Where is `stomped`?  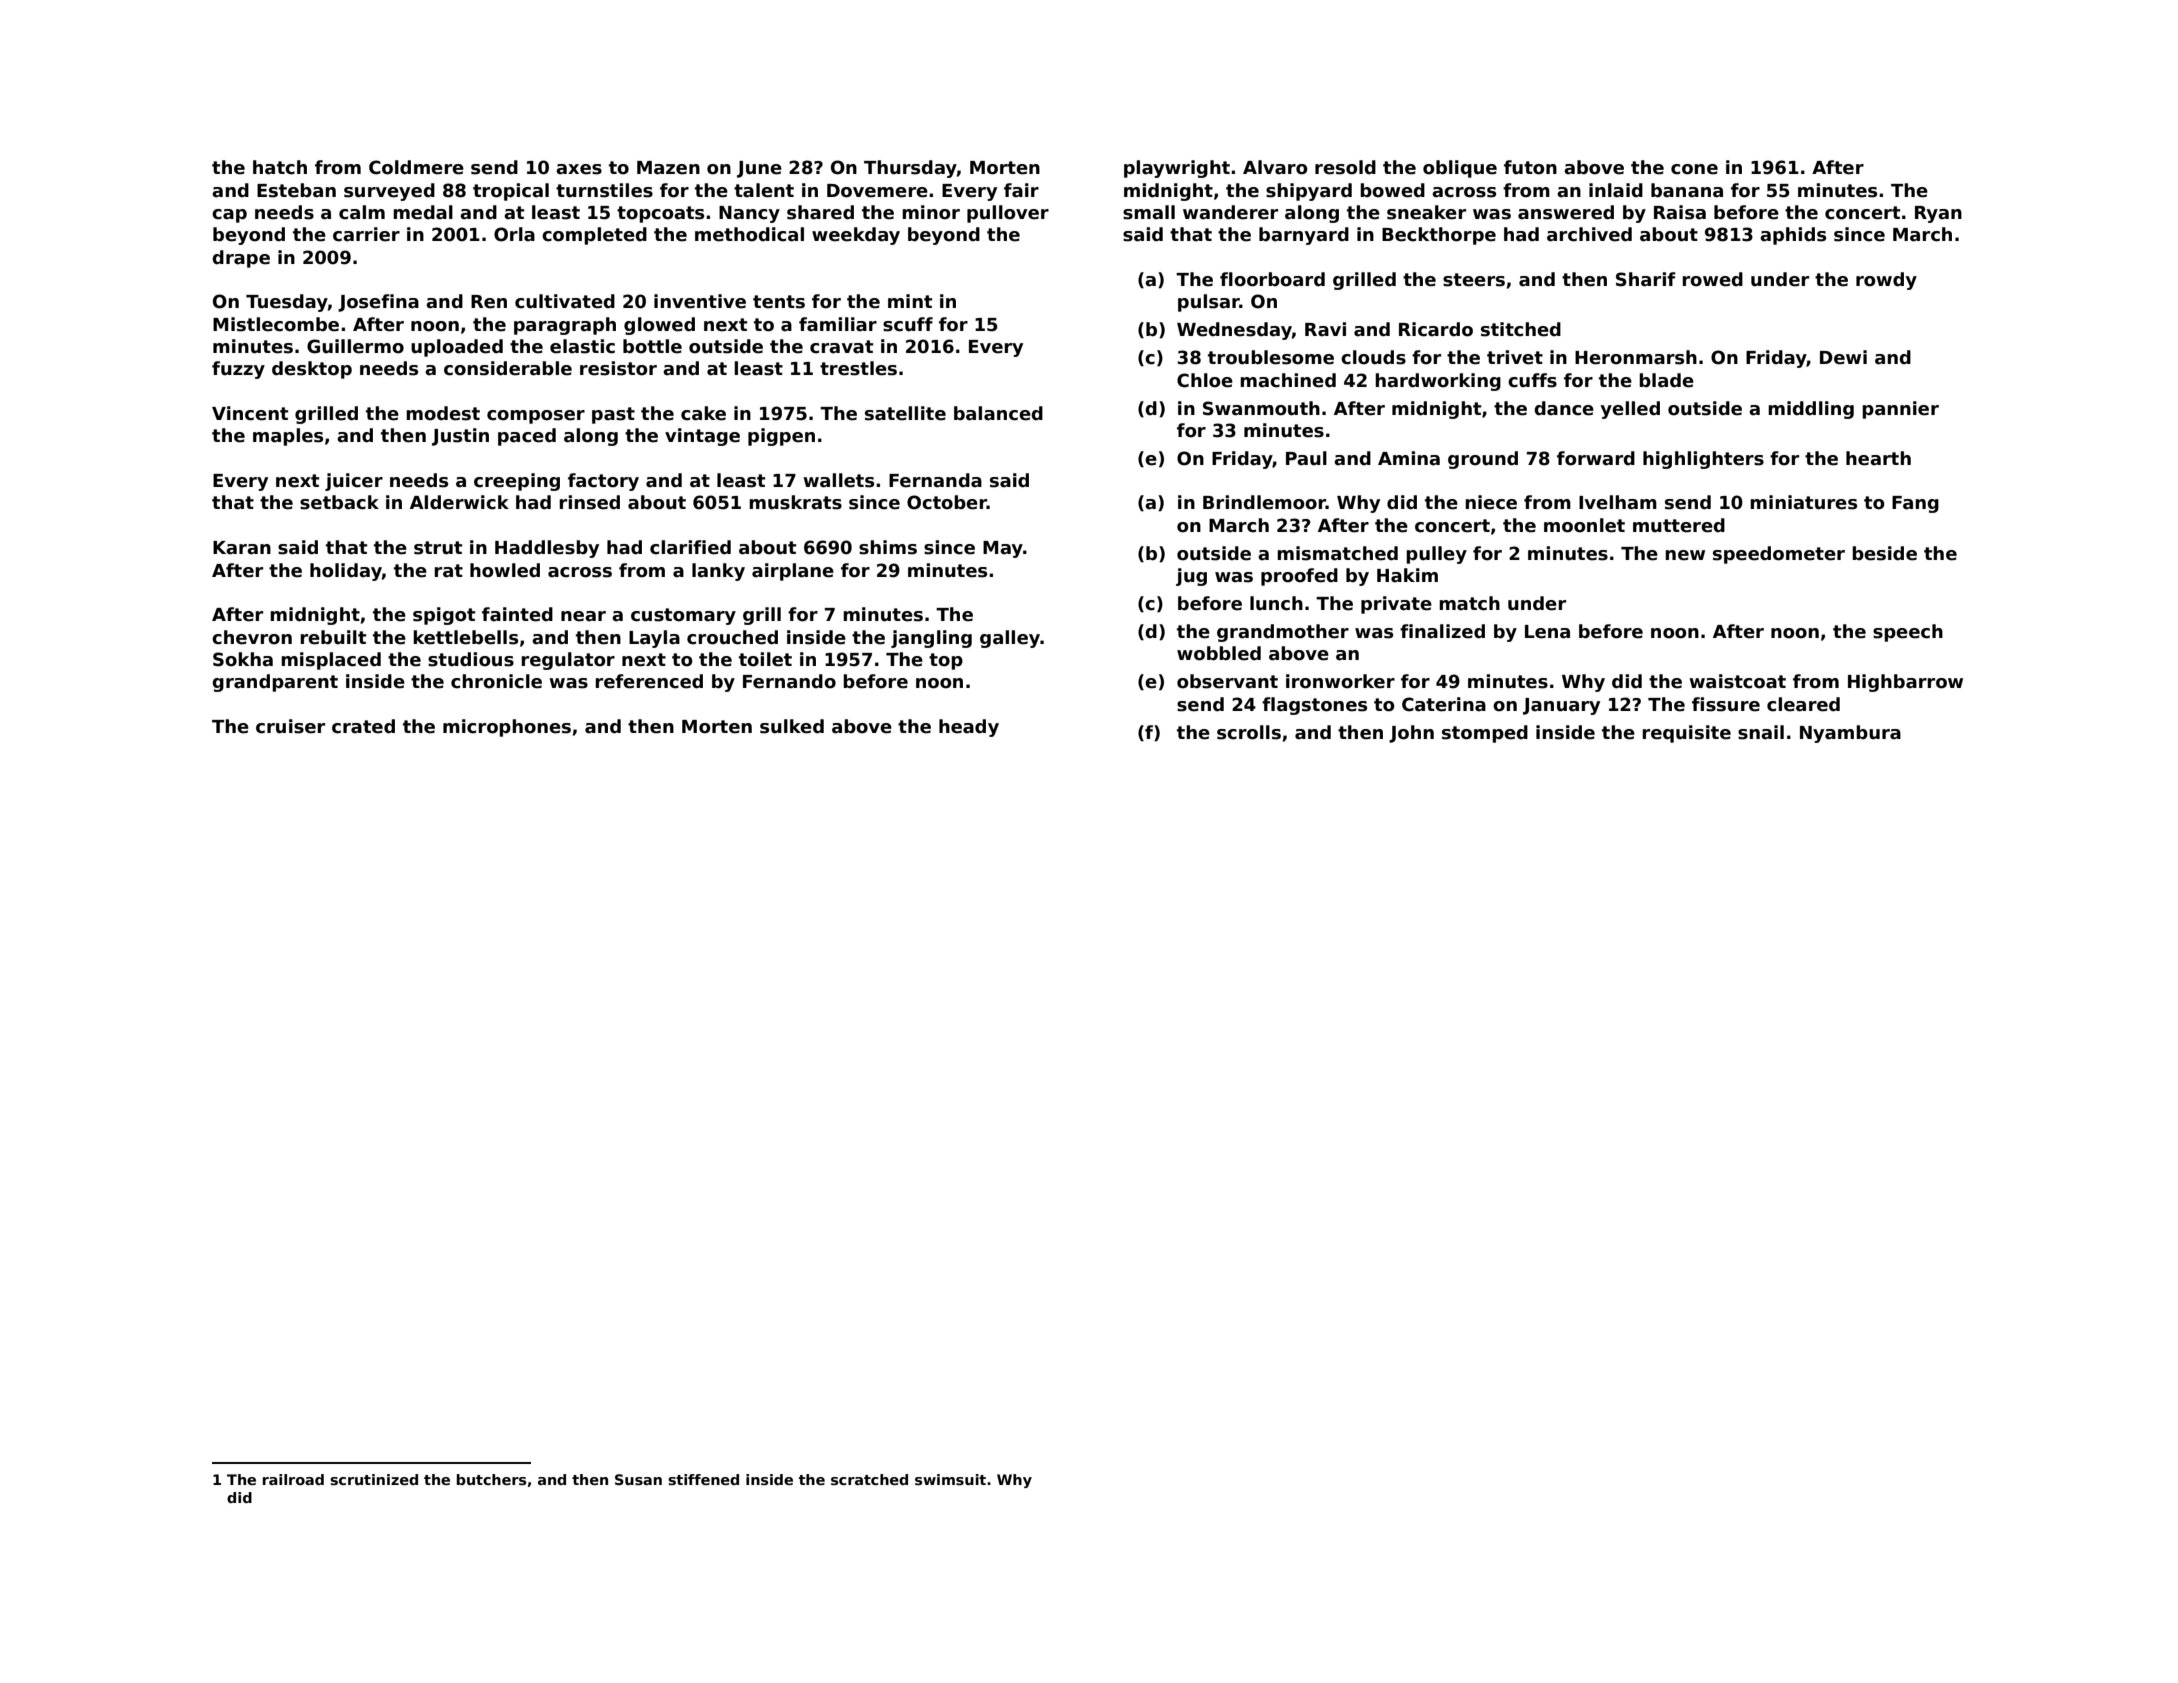
stomped is located at coordinates (1485, 734).
